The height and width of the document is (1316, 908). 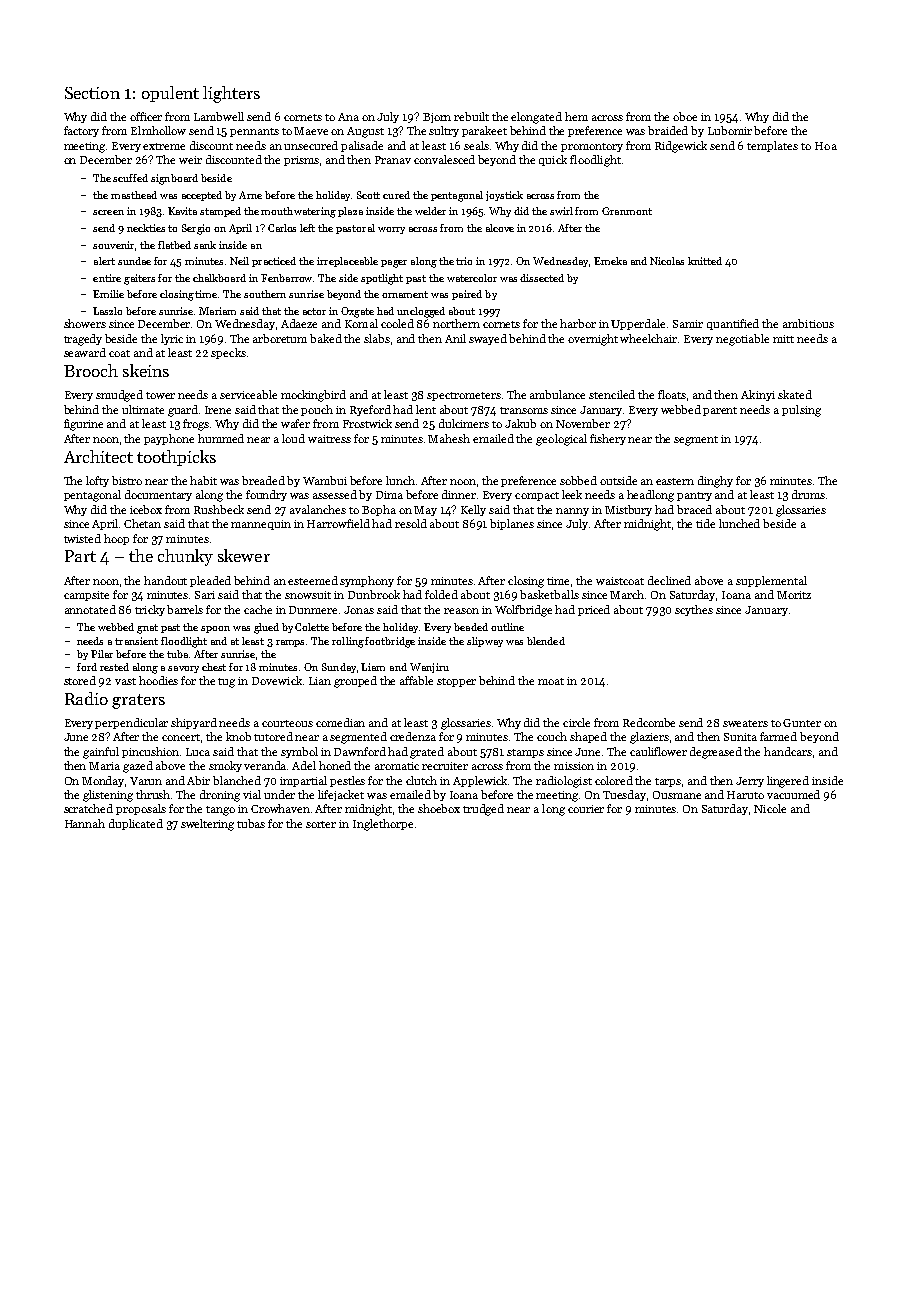 What do you see at coordinates (146, 509) in the document?
I see `icebox` at bounding box center [146, 509].
